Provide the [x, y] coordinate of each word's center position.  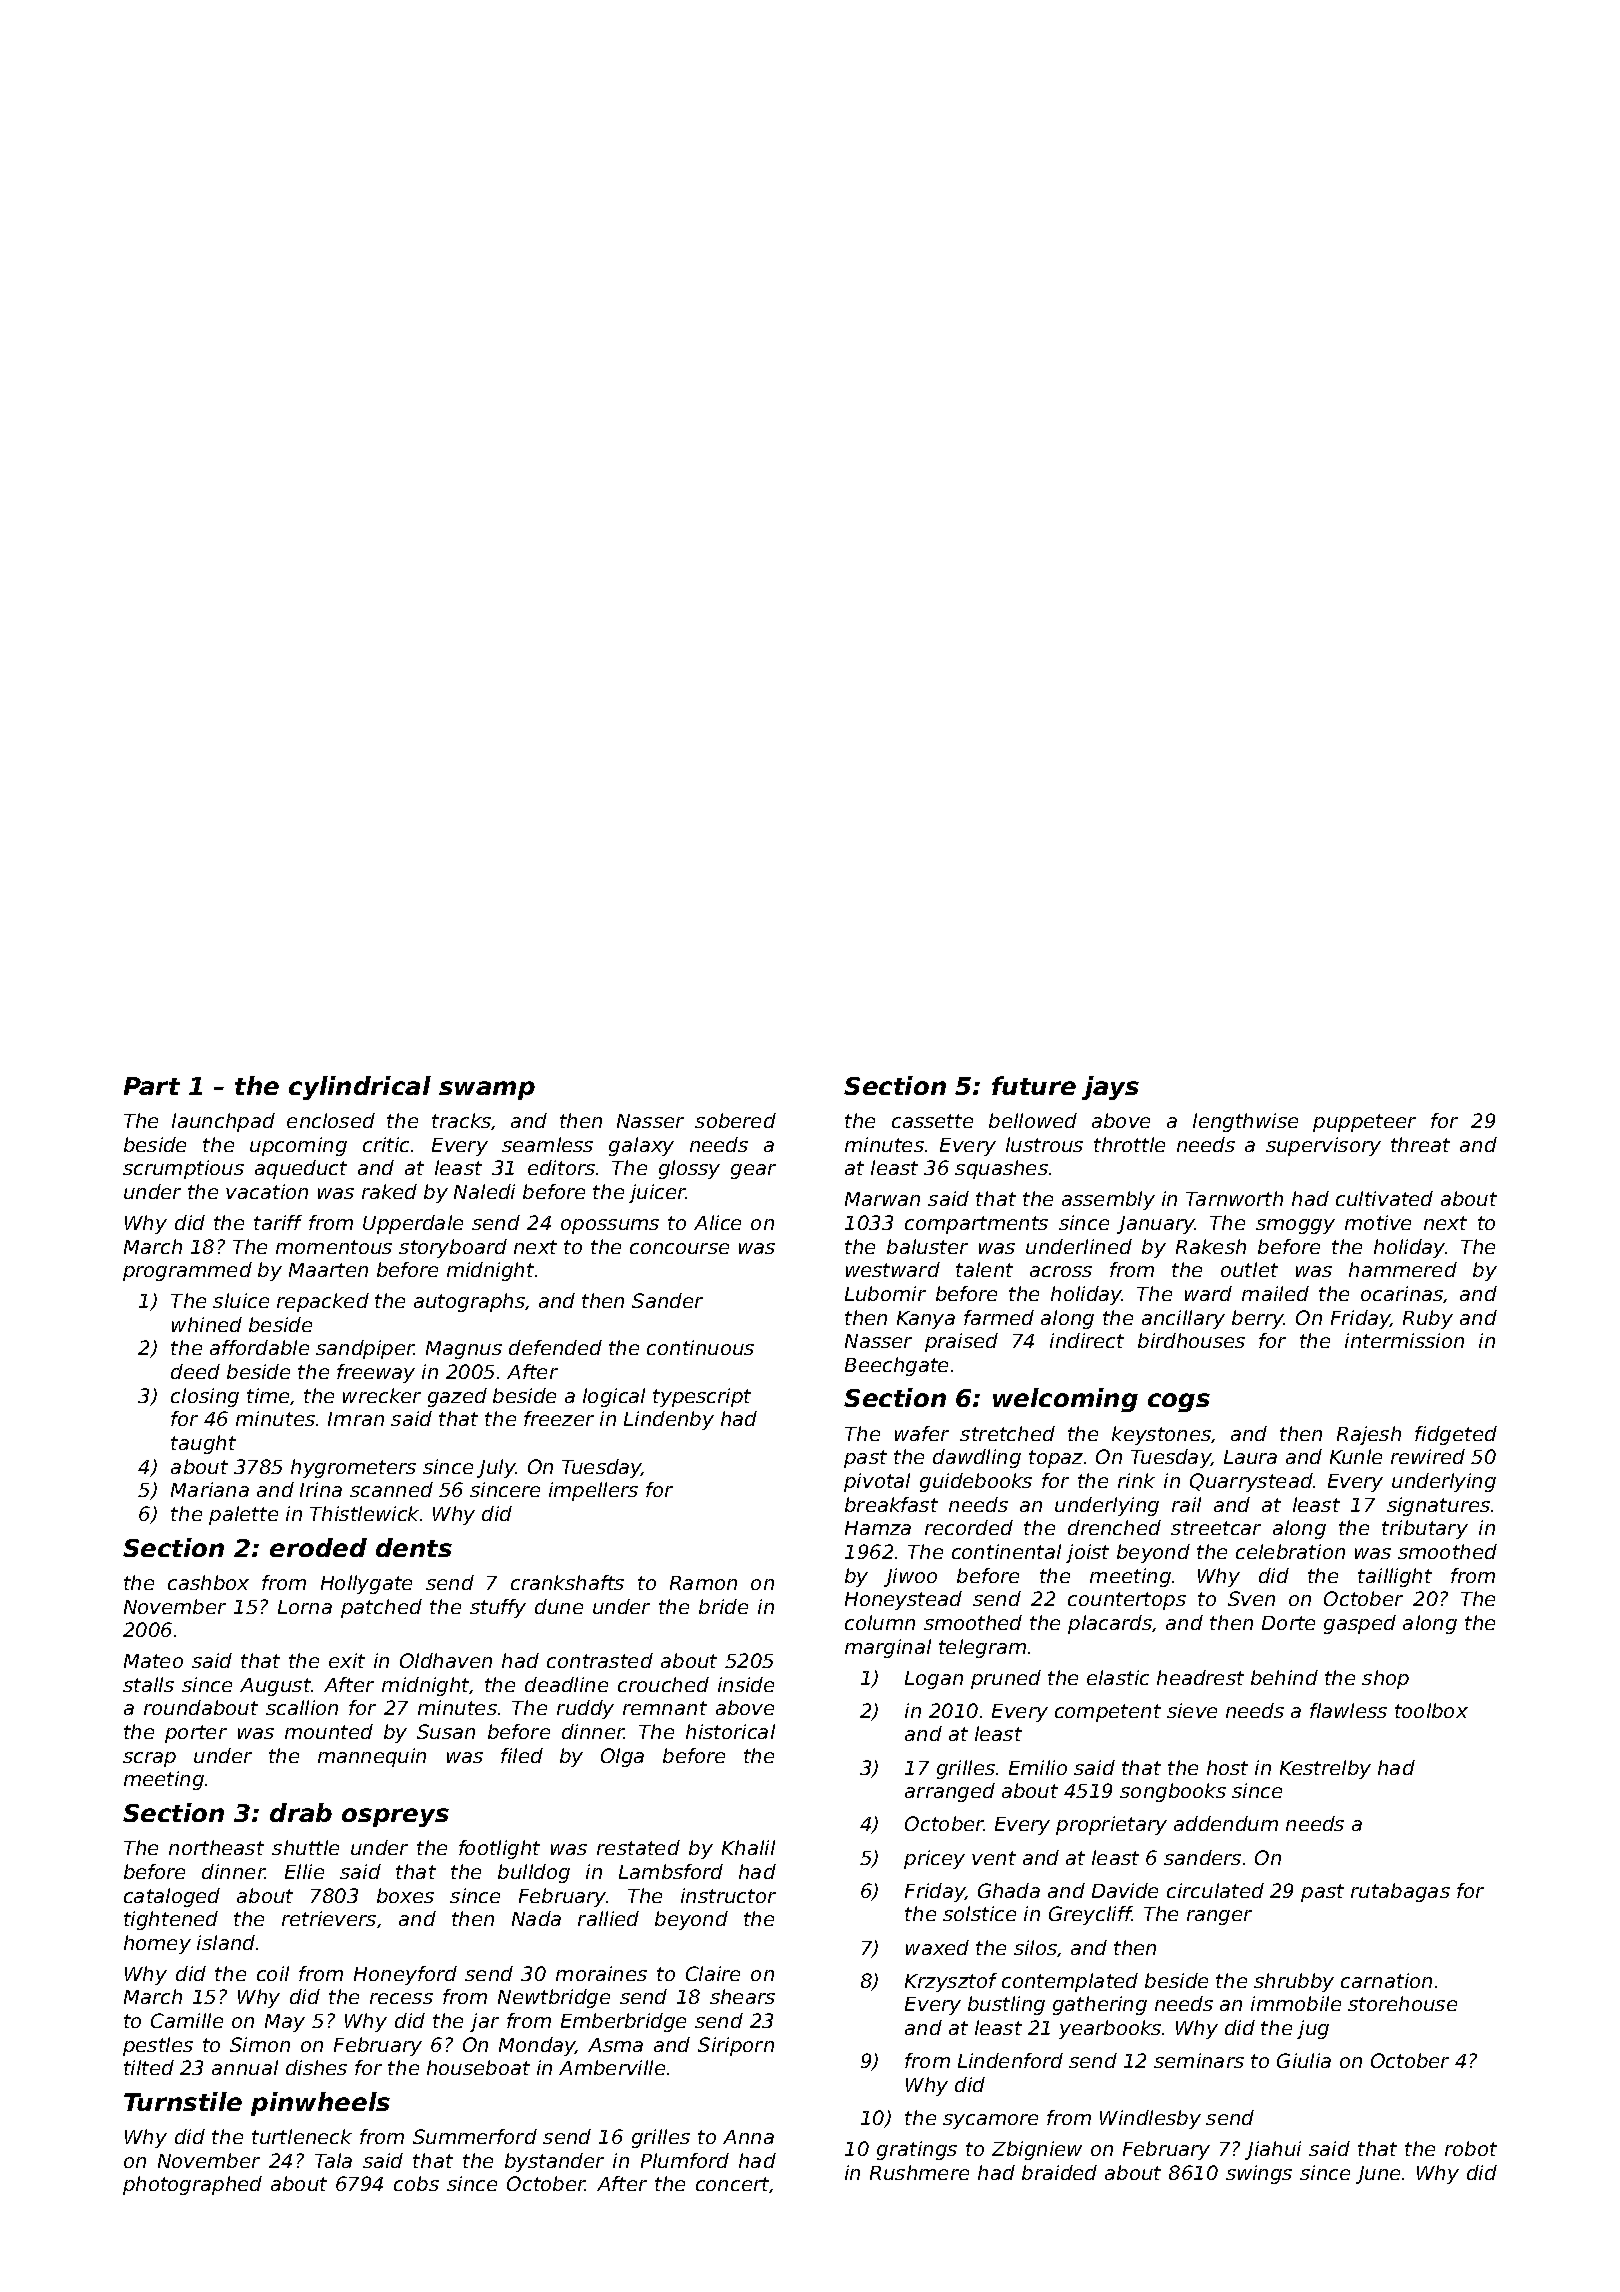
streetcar [1216, 1528]
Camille [187, 2020]
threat [1420, 1144]
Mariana [210, 1489]
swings [1259, 2174]
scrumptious [183, 1169]
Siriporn [736, 2046]
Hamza [878, 1528]
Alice [717, 1222]
